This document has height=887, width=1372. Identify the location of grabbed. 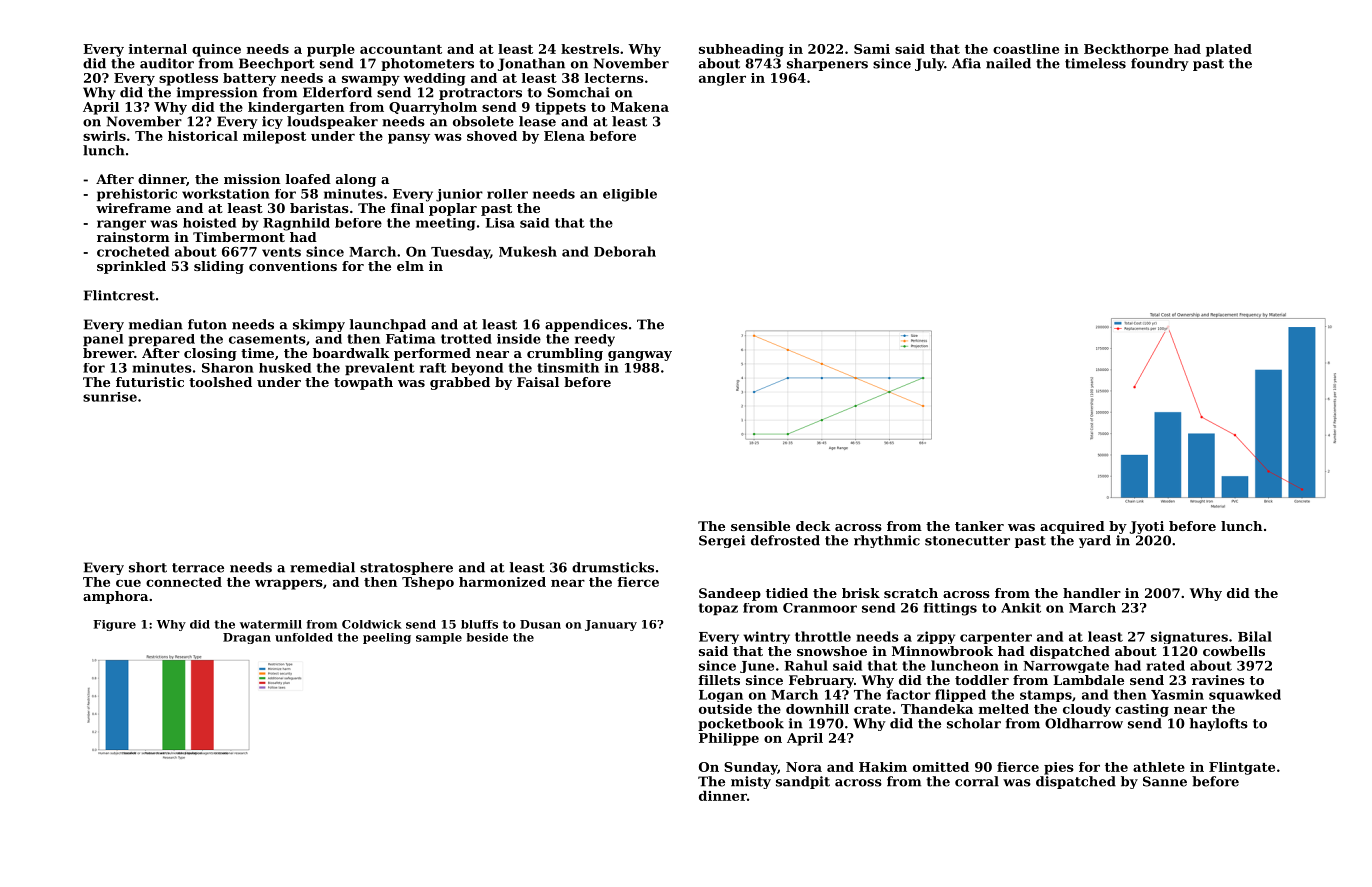
(460, 383).
